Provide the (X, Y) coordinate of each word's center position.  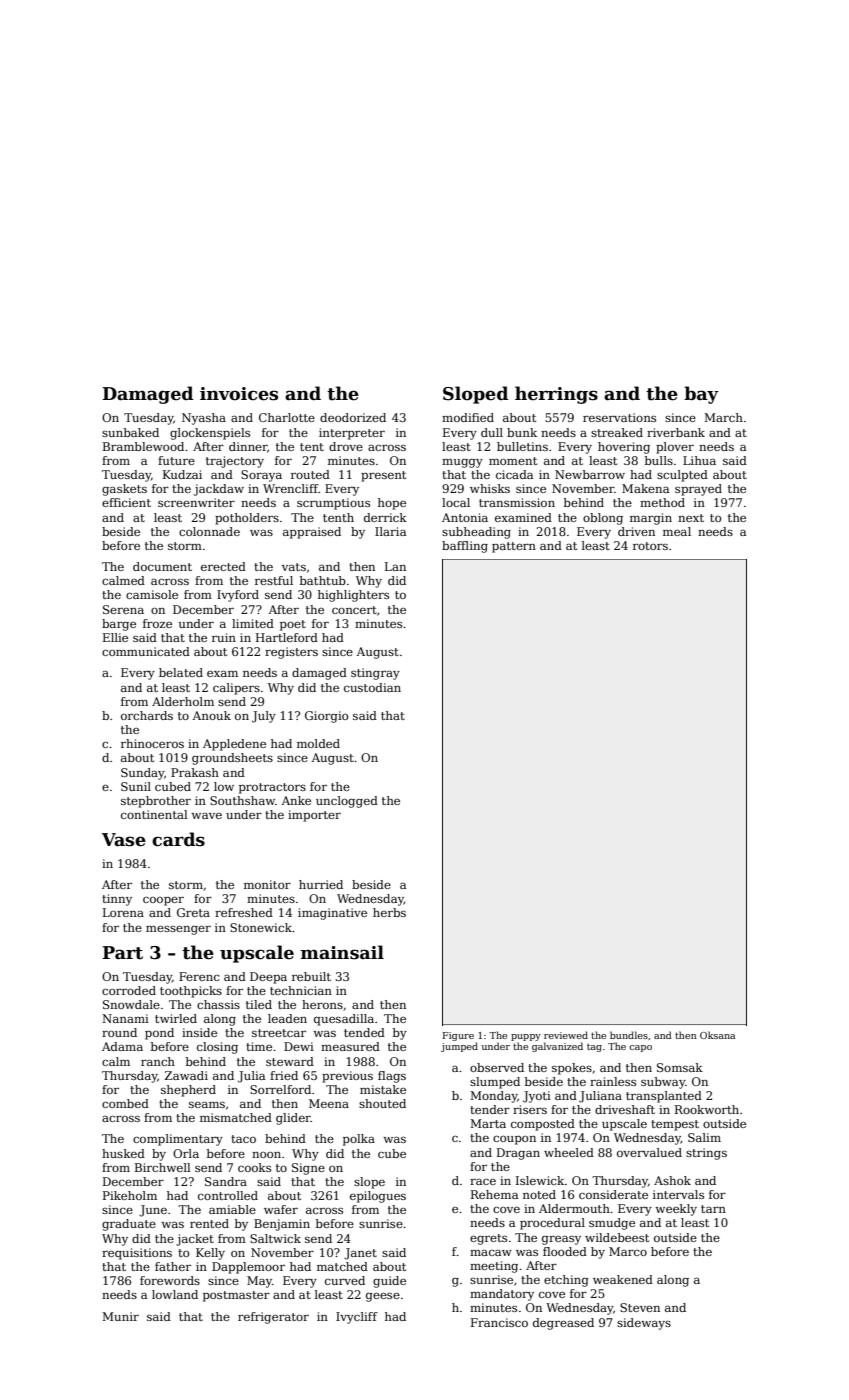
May (259, 1282)
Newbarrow (590, 474)
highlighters (353, 596)
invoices (239, 394)
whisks (490, 488)
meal (677, 531)
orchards (147, 715)
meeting (494, 1267)
